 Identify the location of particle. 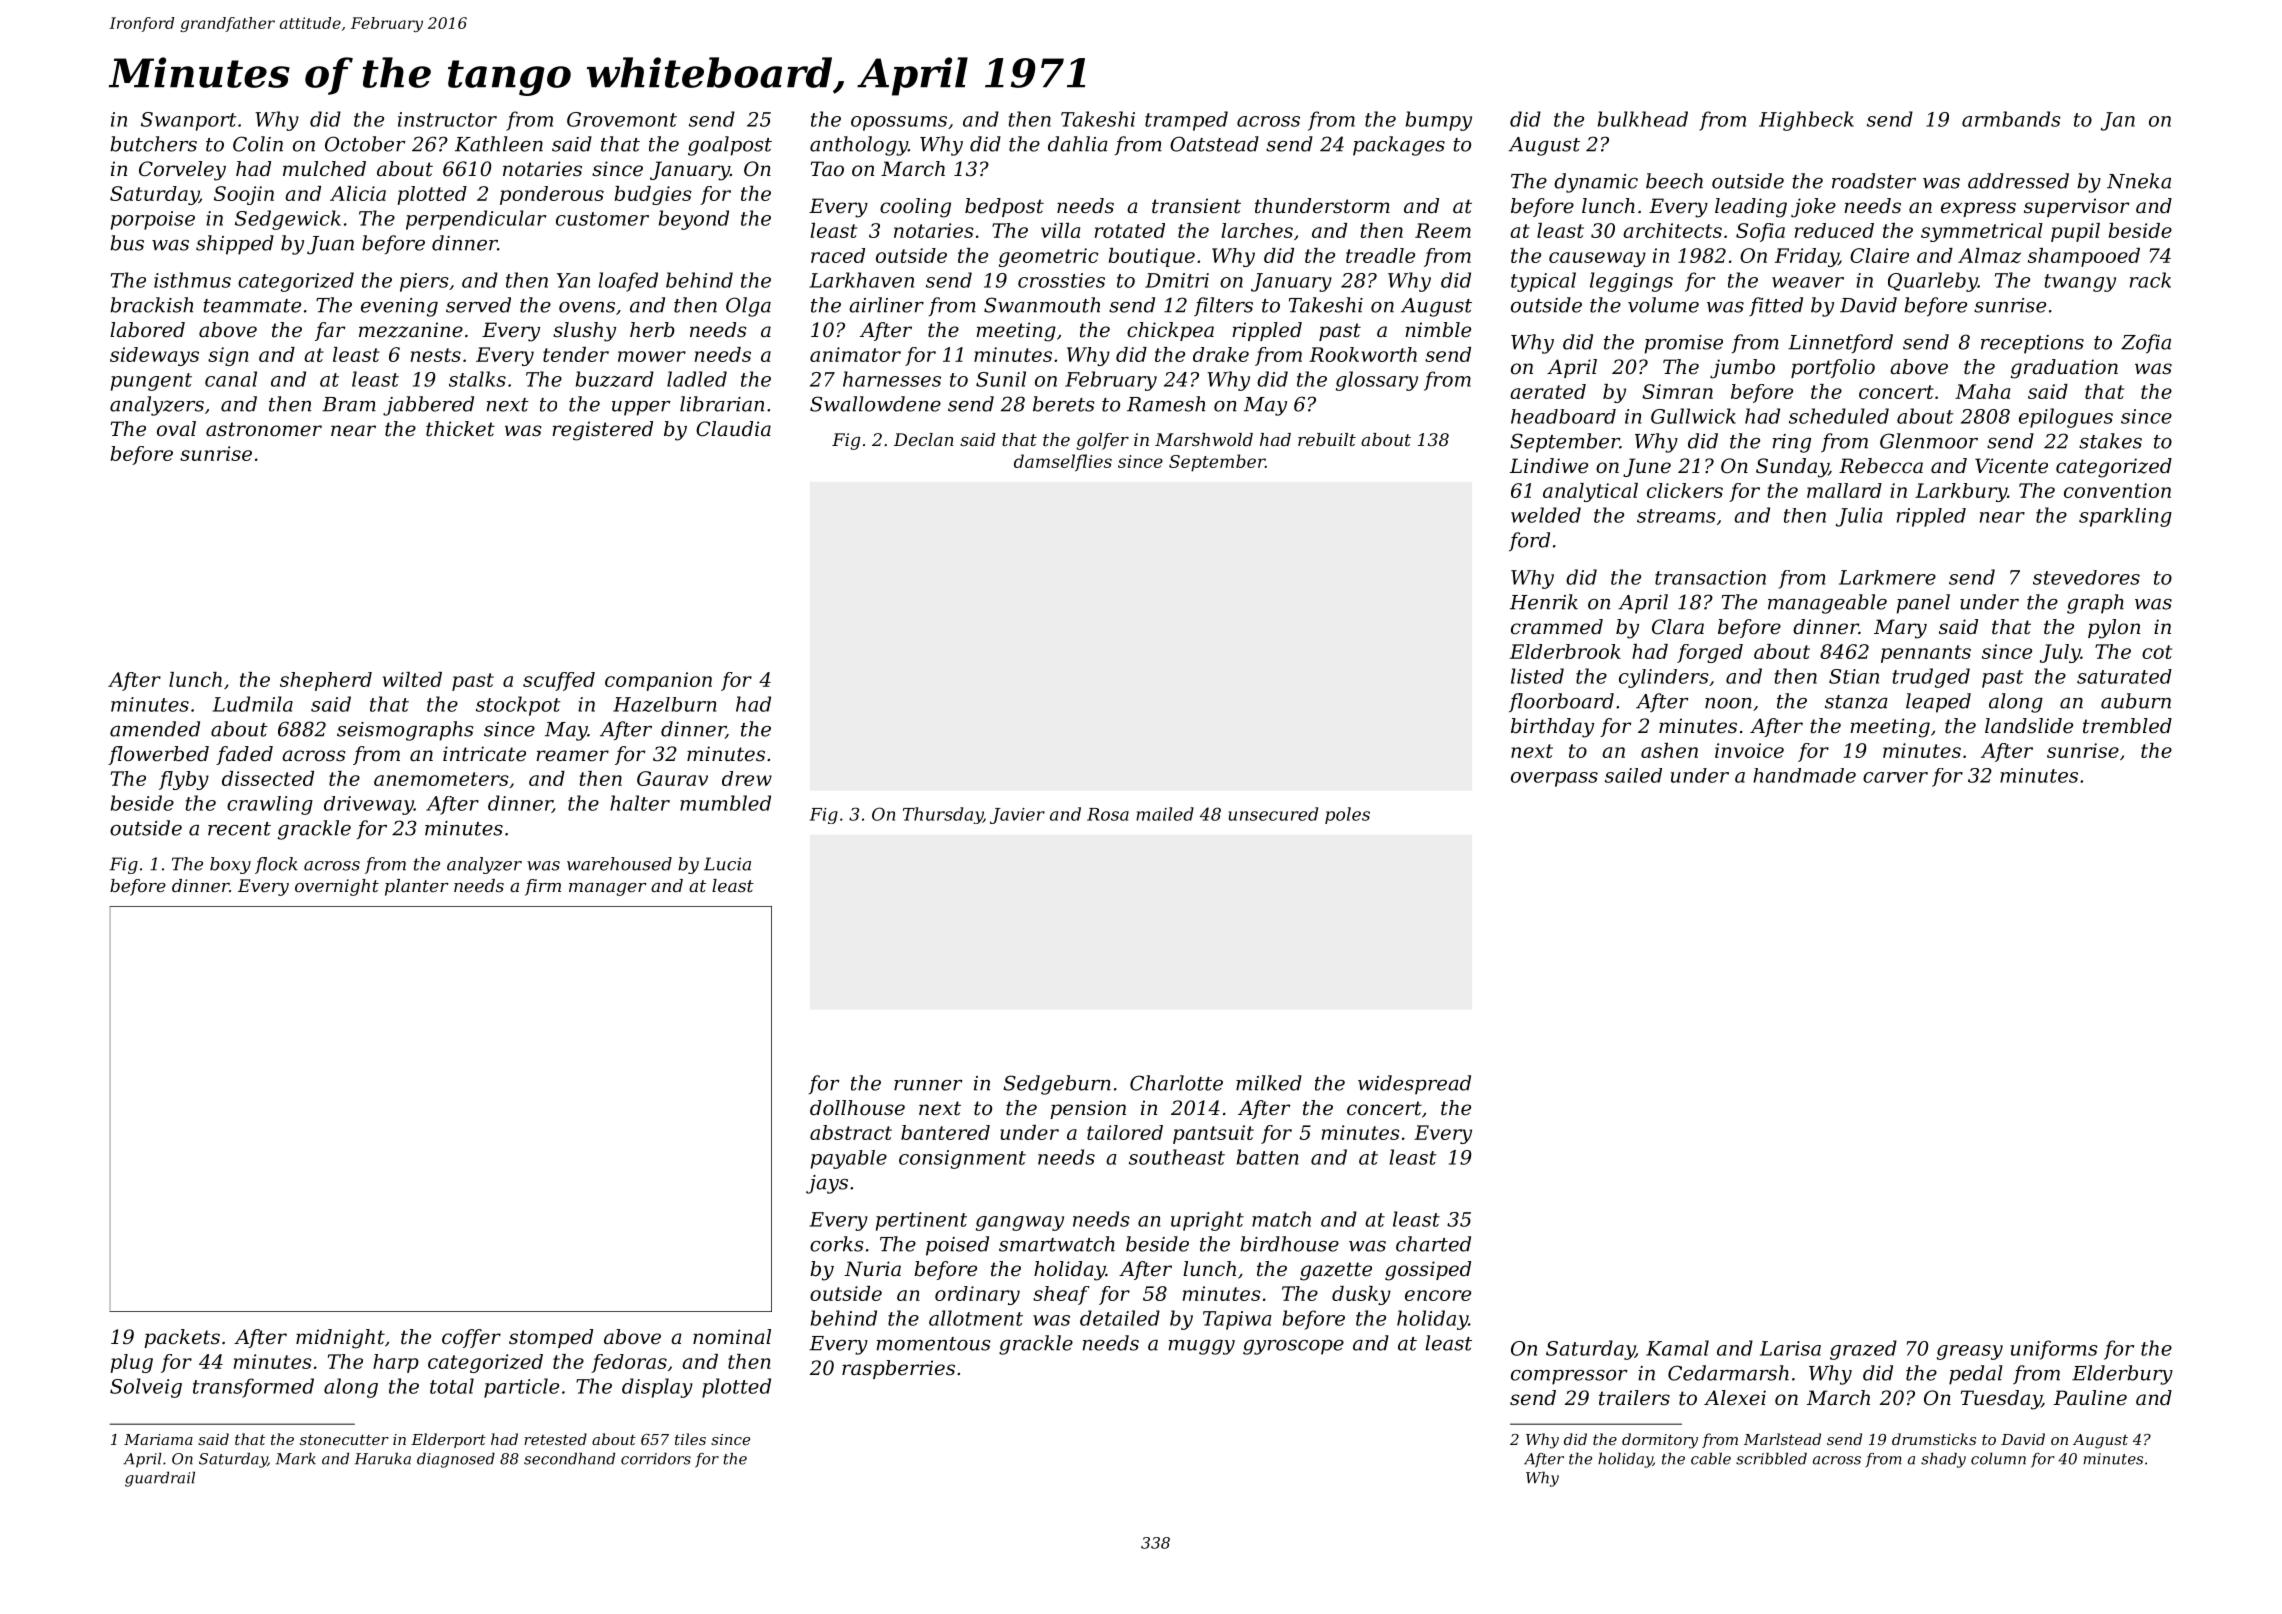
(521, 1388).
